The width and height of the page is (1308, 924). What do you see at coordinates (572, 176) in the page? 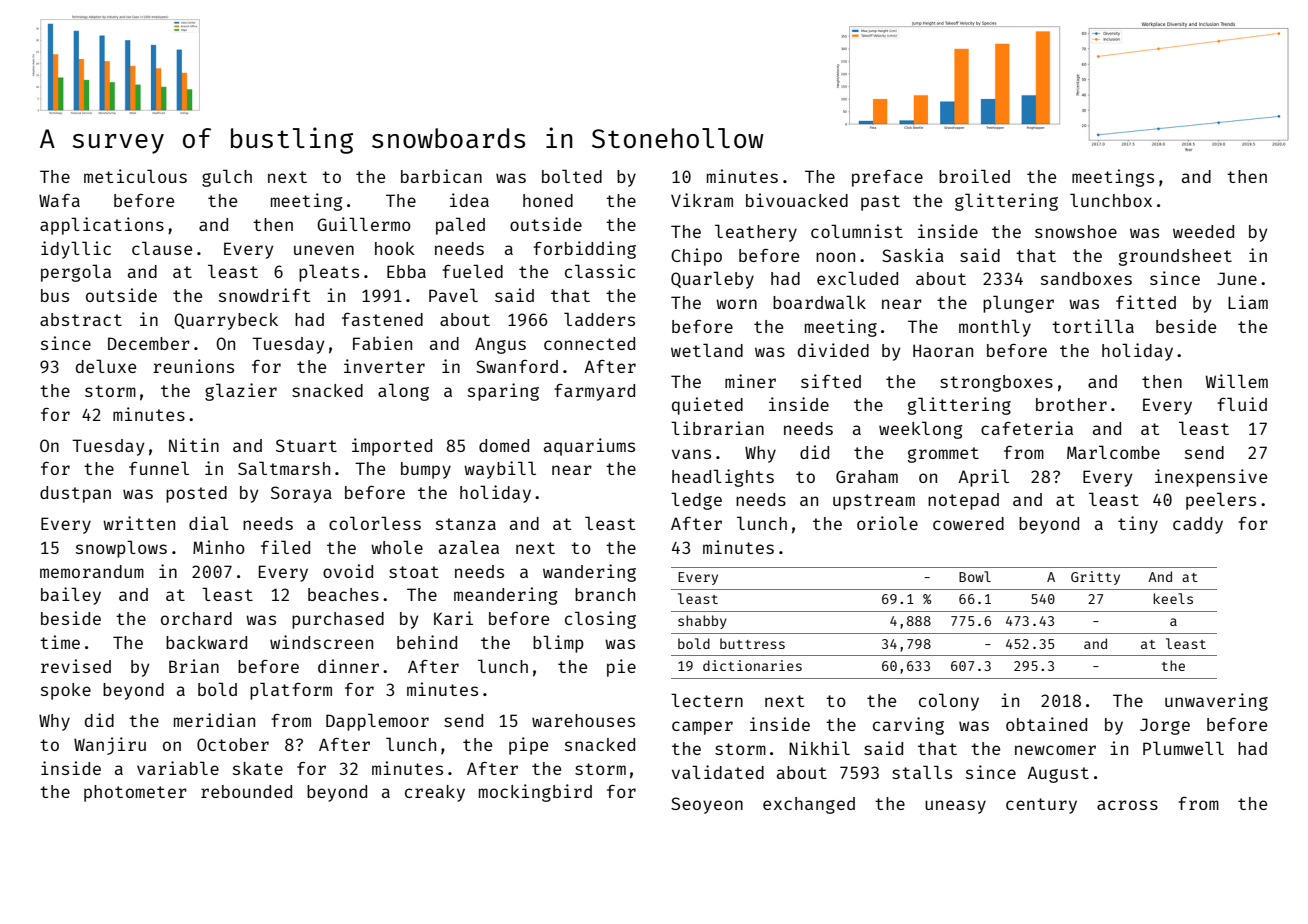
I see `bolted` at bounding box center [572, 176].
